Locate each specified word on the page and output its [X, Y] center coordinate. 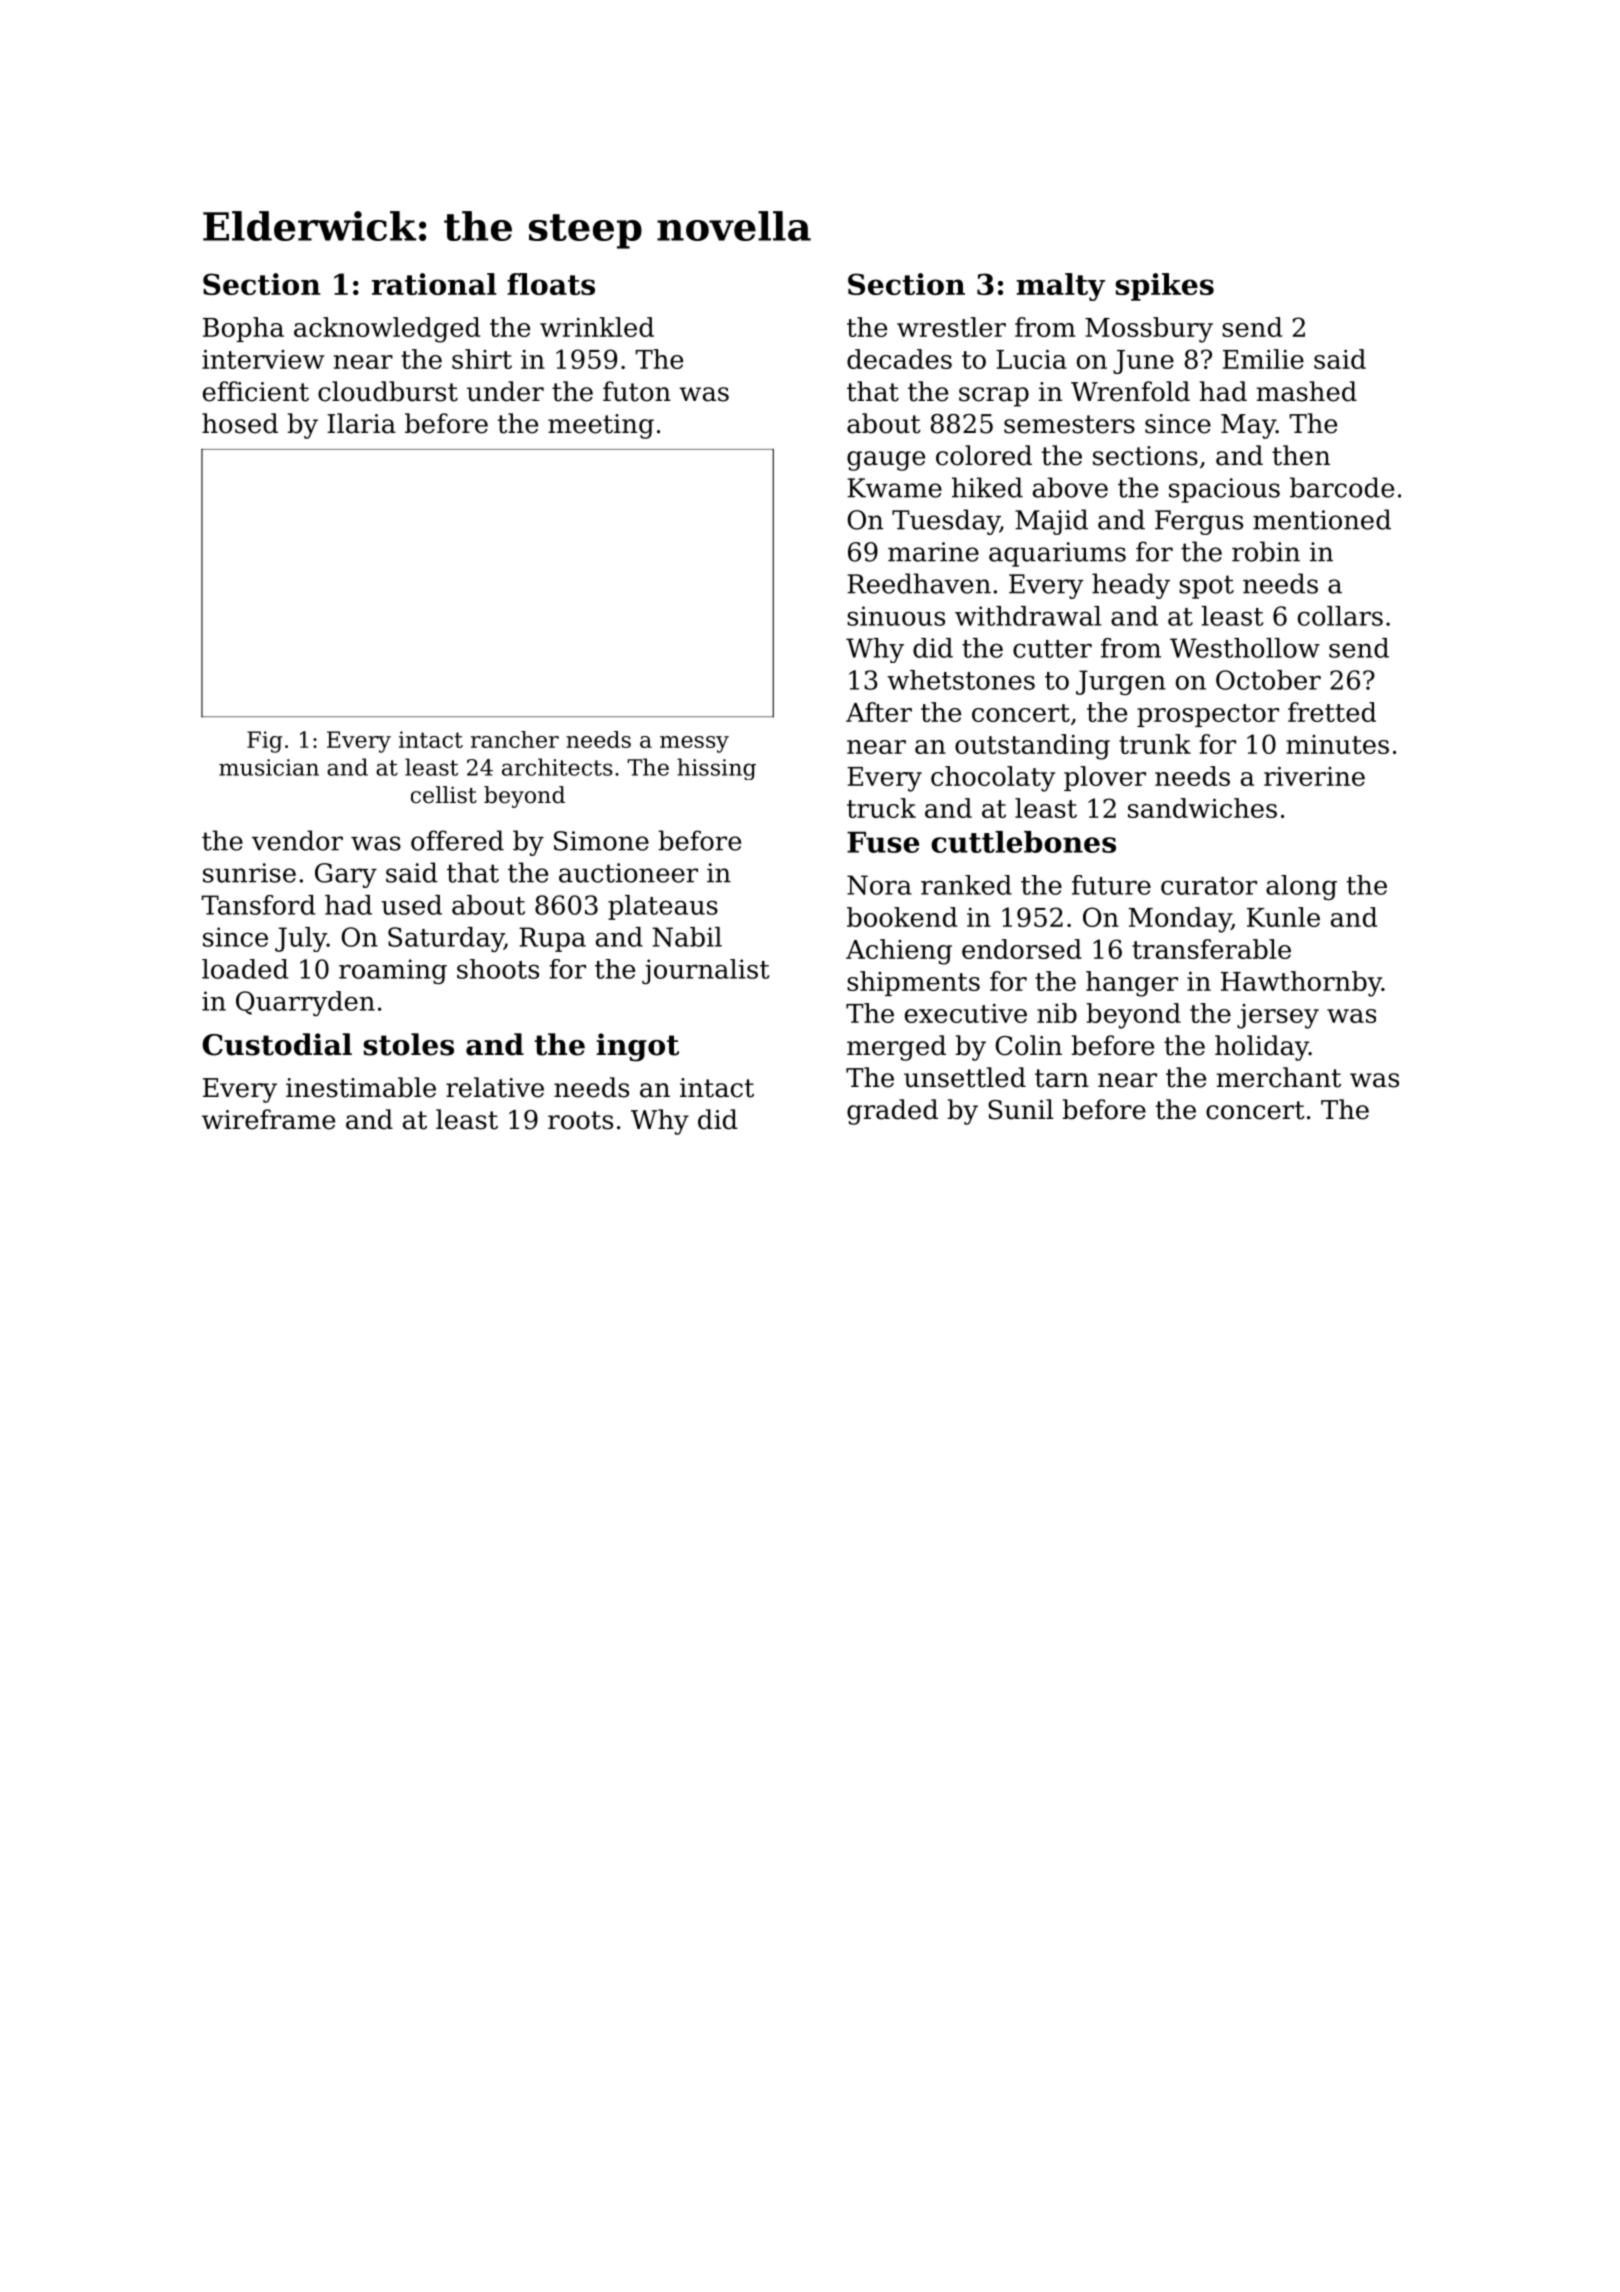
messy [694, 744]
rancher [515, 739]
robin [1266, 551]
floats [551, 284]
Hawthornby [1301, 984]
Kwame [894, 488]
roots [580, 1120]
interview [263, 359]
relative [495, 1087]
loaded [245, 969]
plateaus [663, 907]
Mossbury [1149, 330]
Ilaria [361, 423]
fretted [1332, 712]
